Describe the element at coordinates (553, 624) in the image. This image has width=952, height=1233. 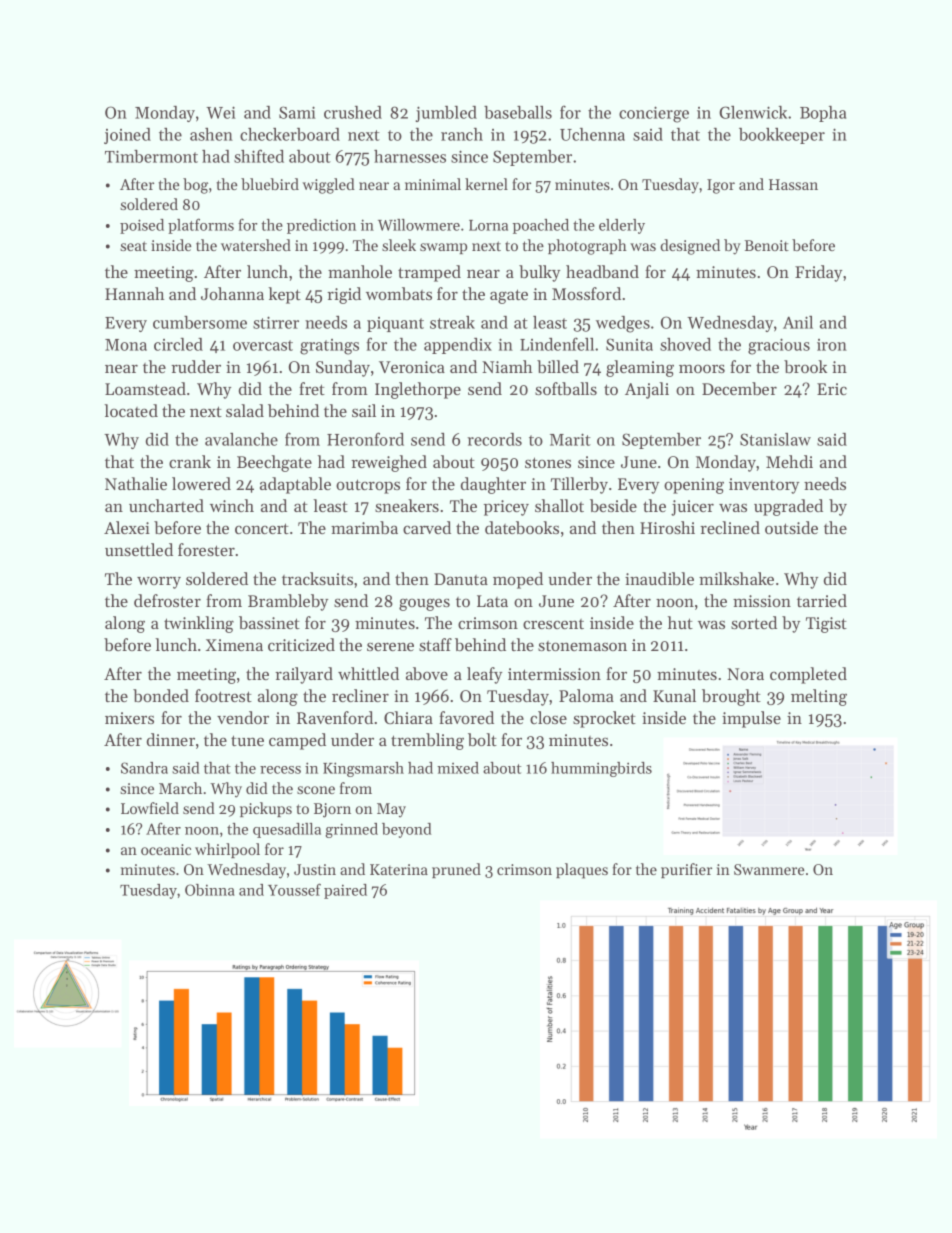
I see `crescent` at that location.
